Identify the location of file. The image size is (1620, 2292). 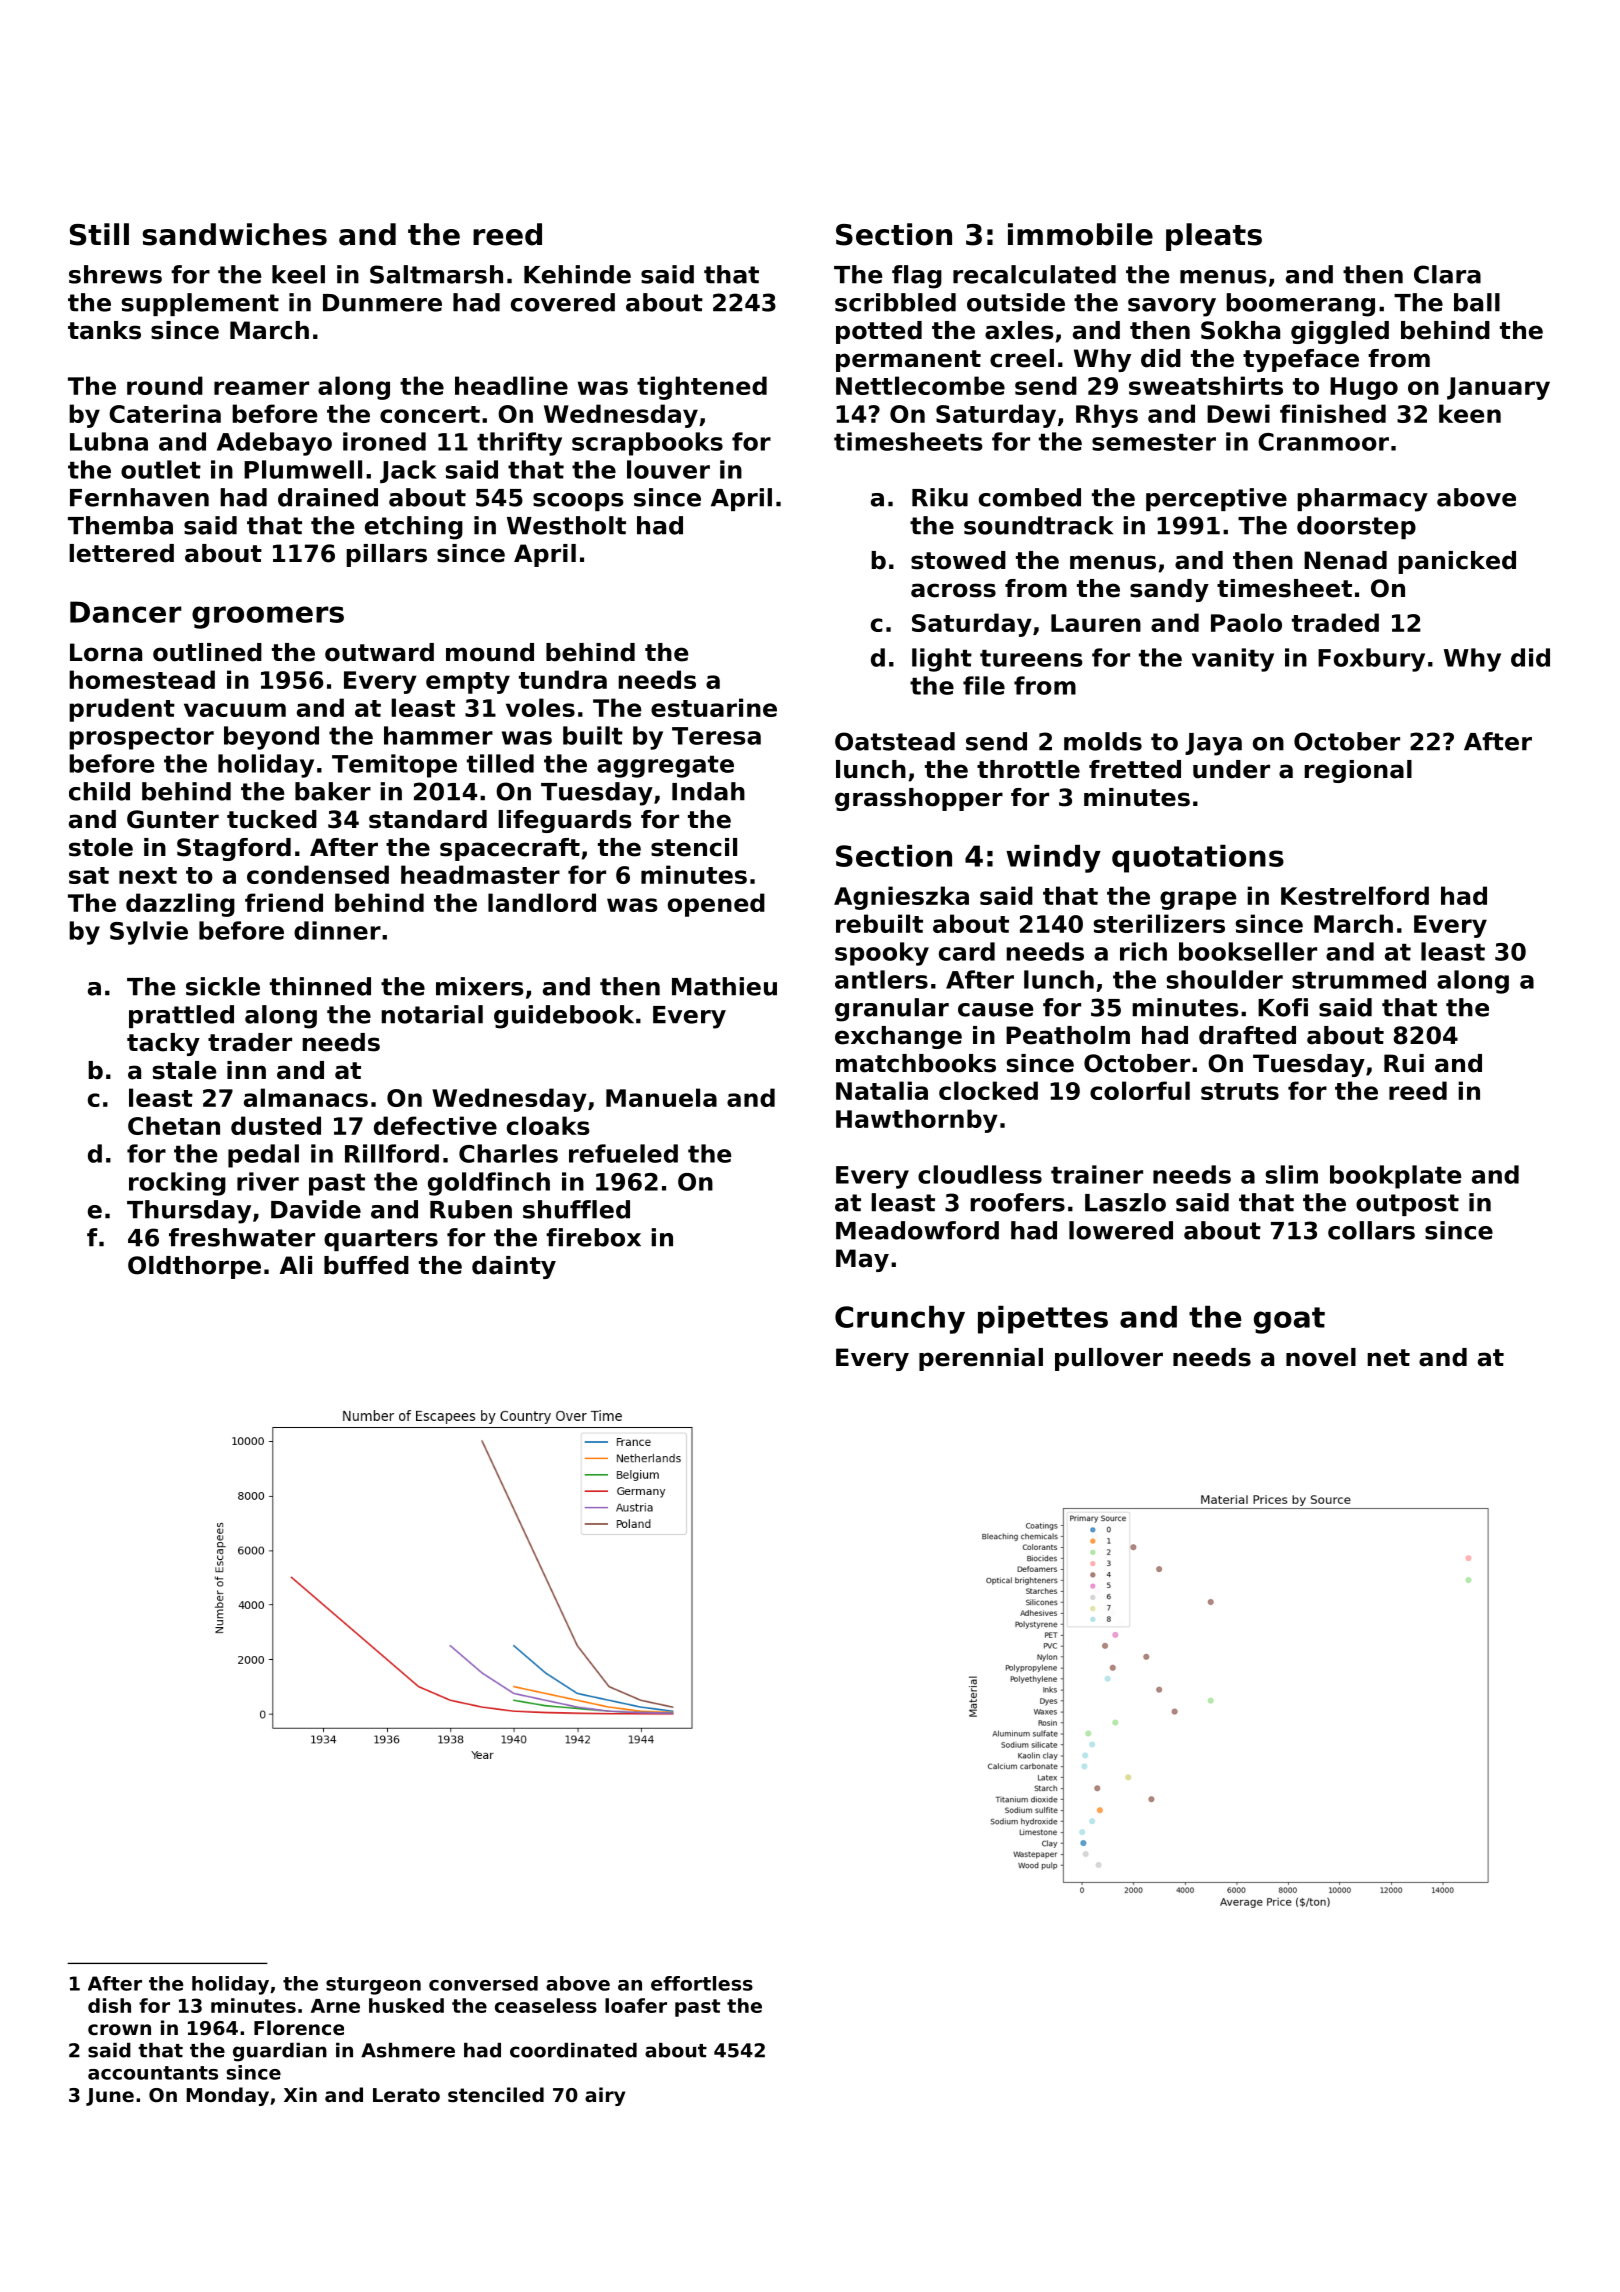
(984, 685).
